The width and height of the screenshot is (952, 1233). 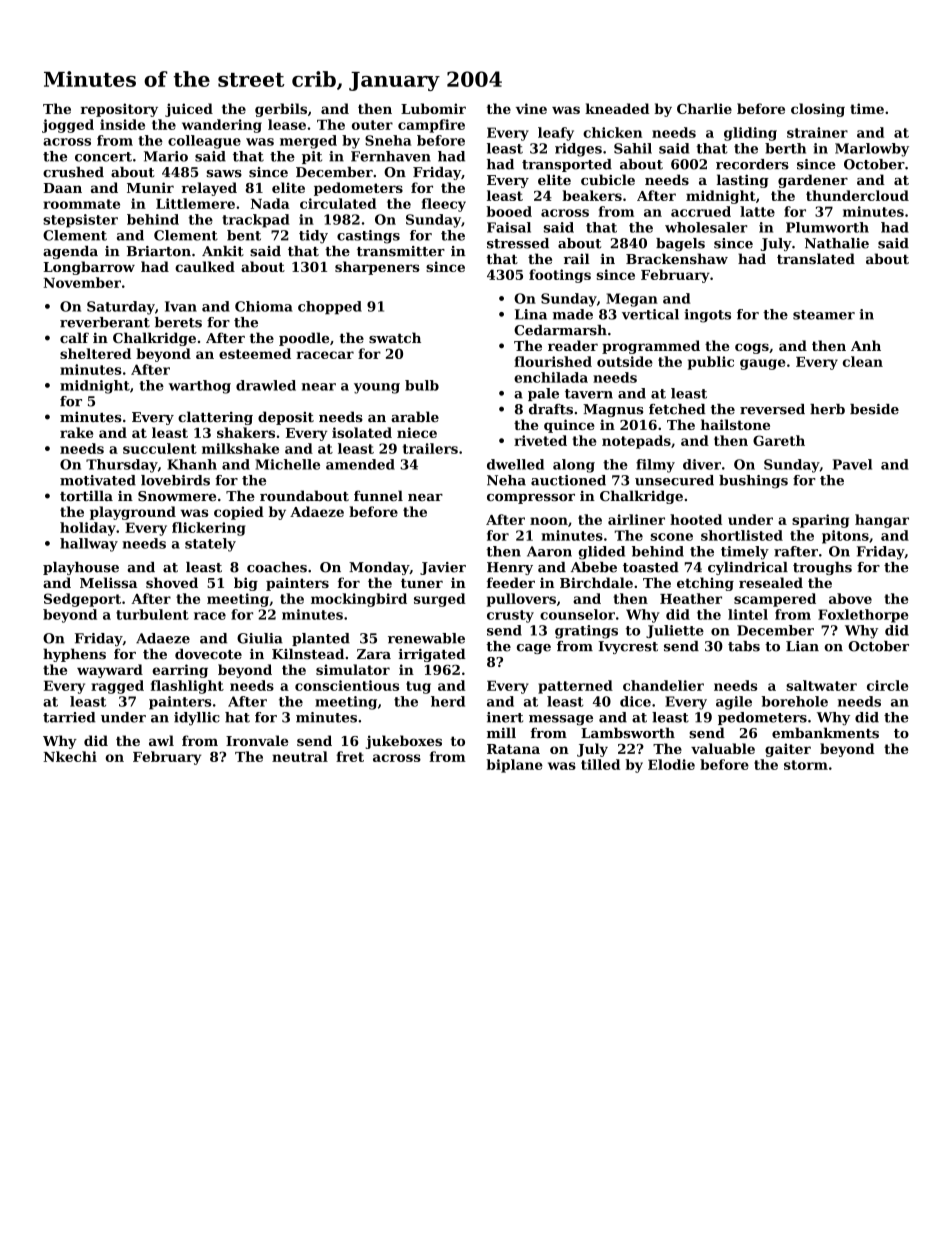 I want to click on crusty, so click(x=510, y=616).
